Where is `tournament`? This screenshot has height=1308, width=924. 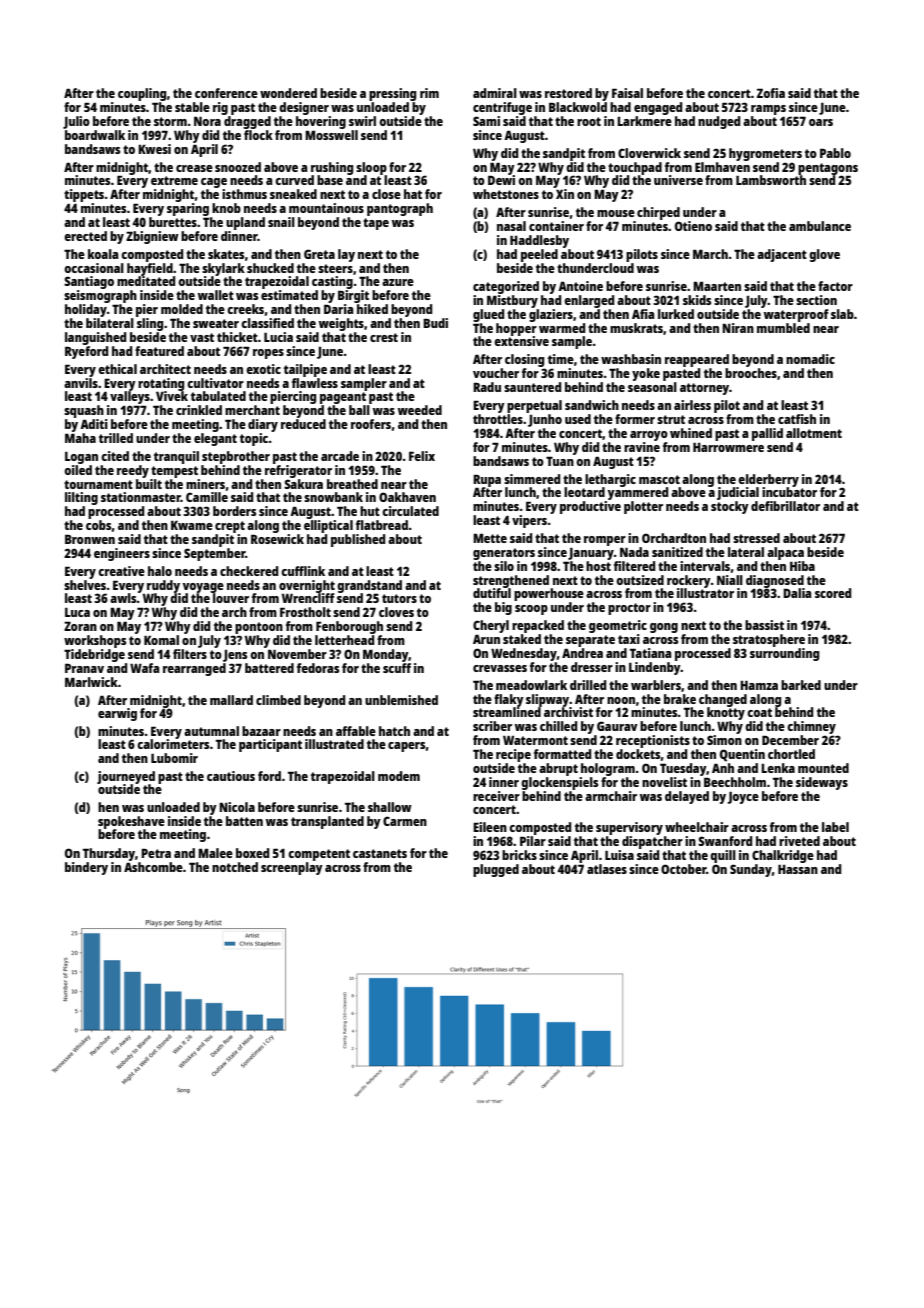 tournament is located at coordinates (98, 484).
